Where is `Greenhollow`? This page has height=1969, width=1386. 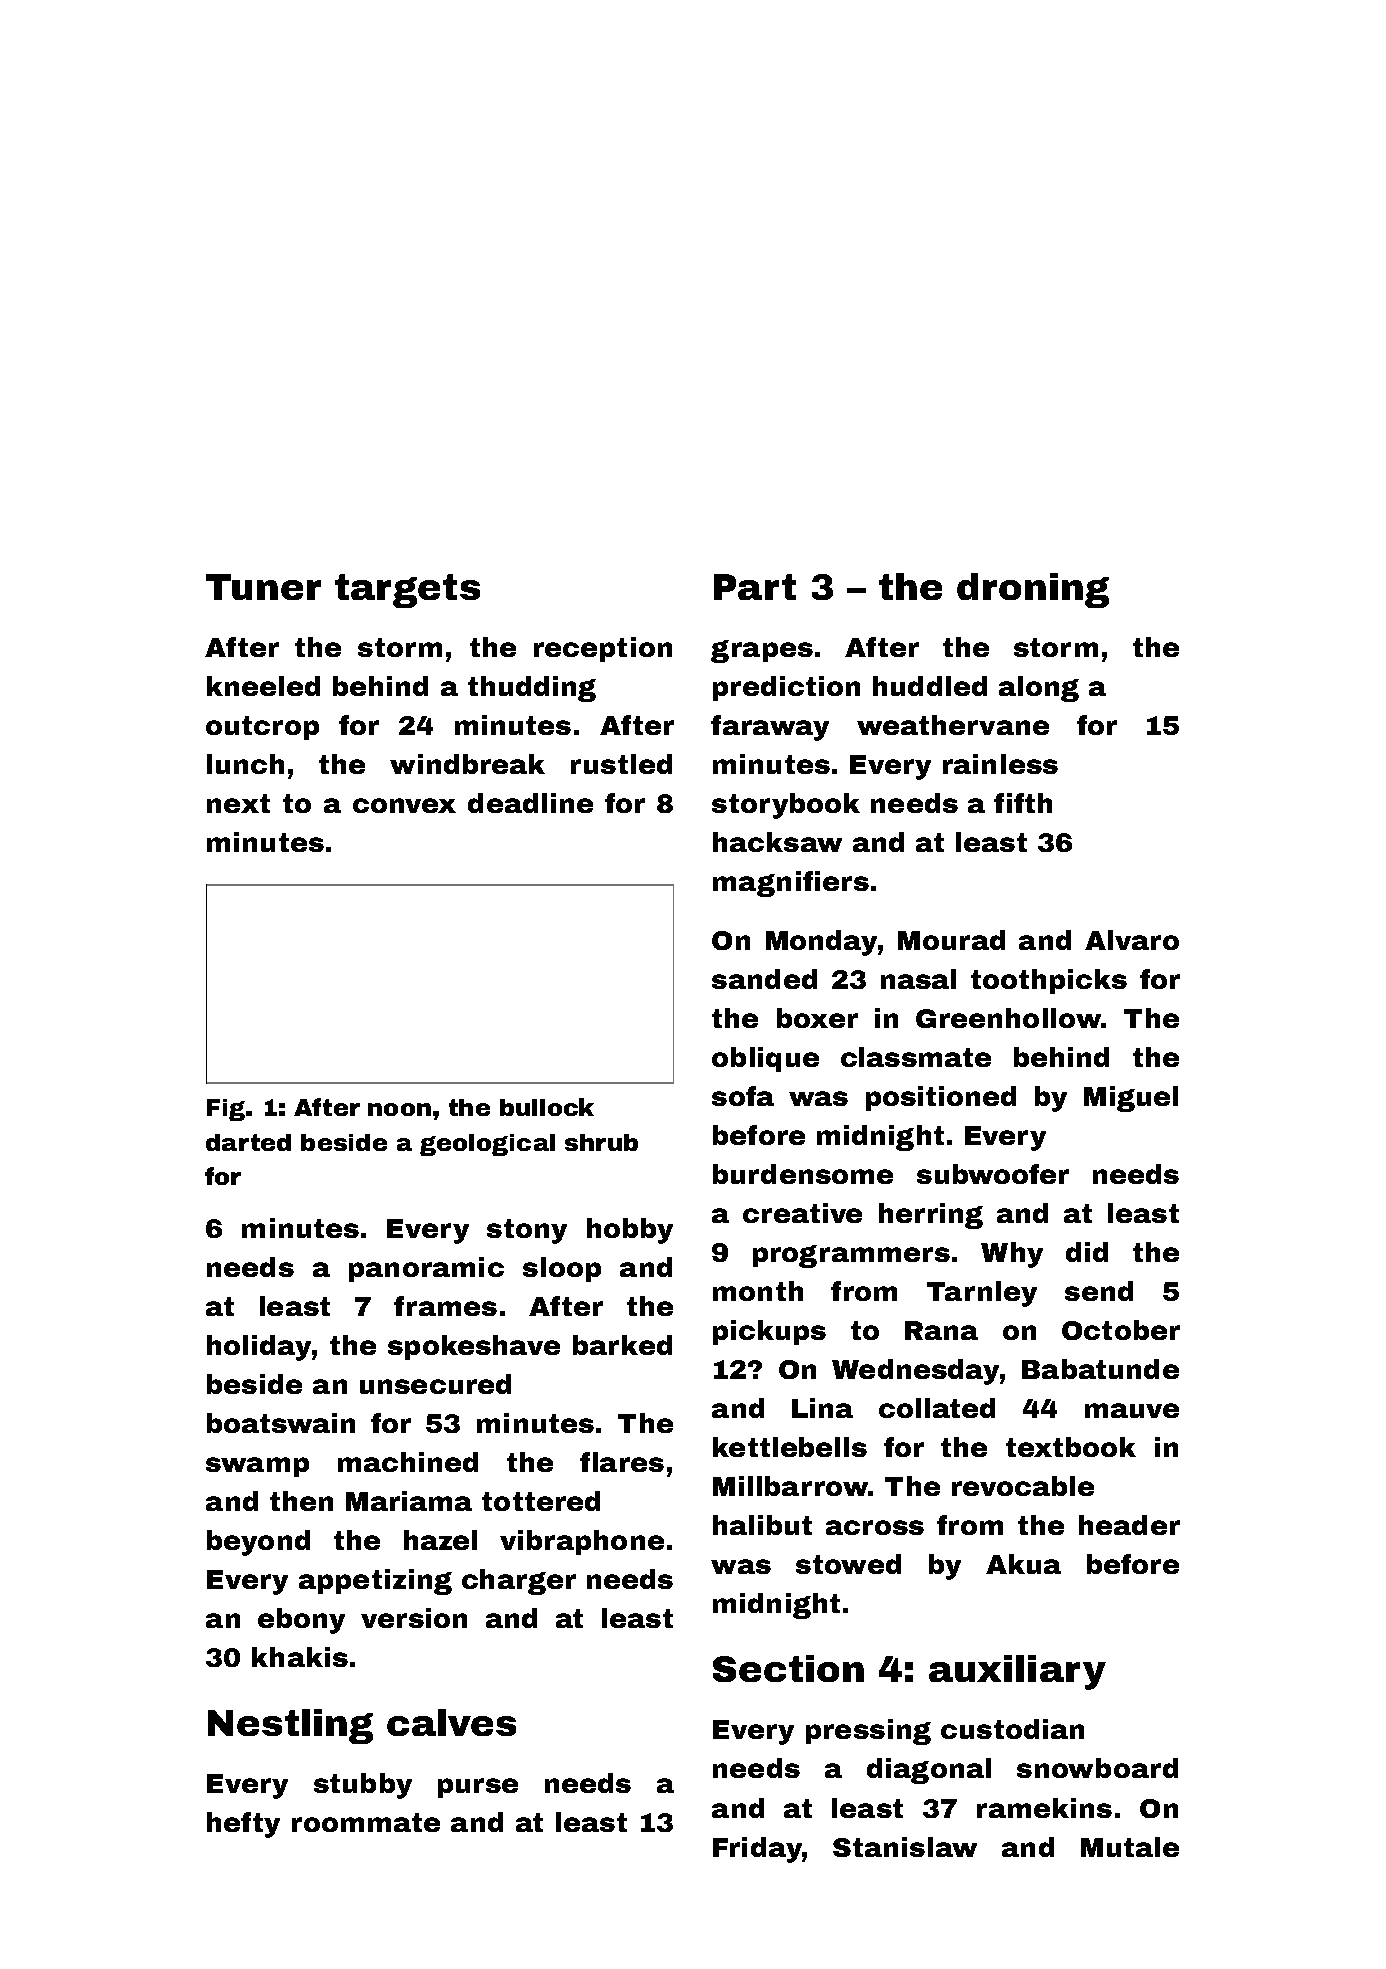
Greenhollow is located at coordinates (1009, 1018).
